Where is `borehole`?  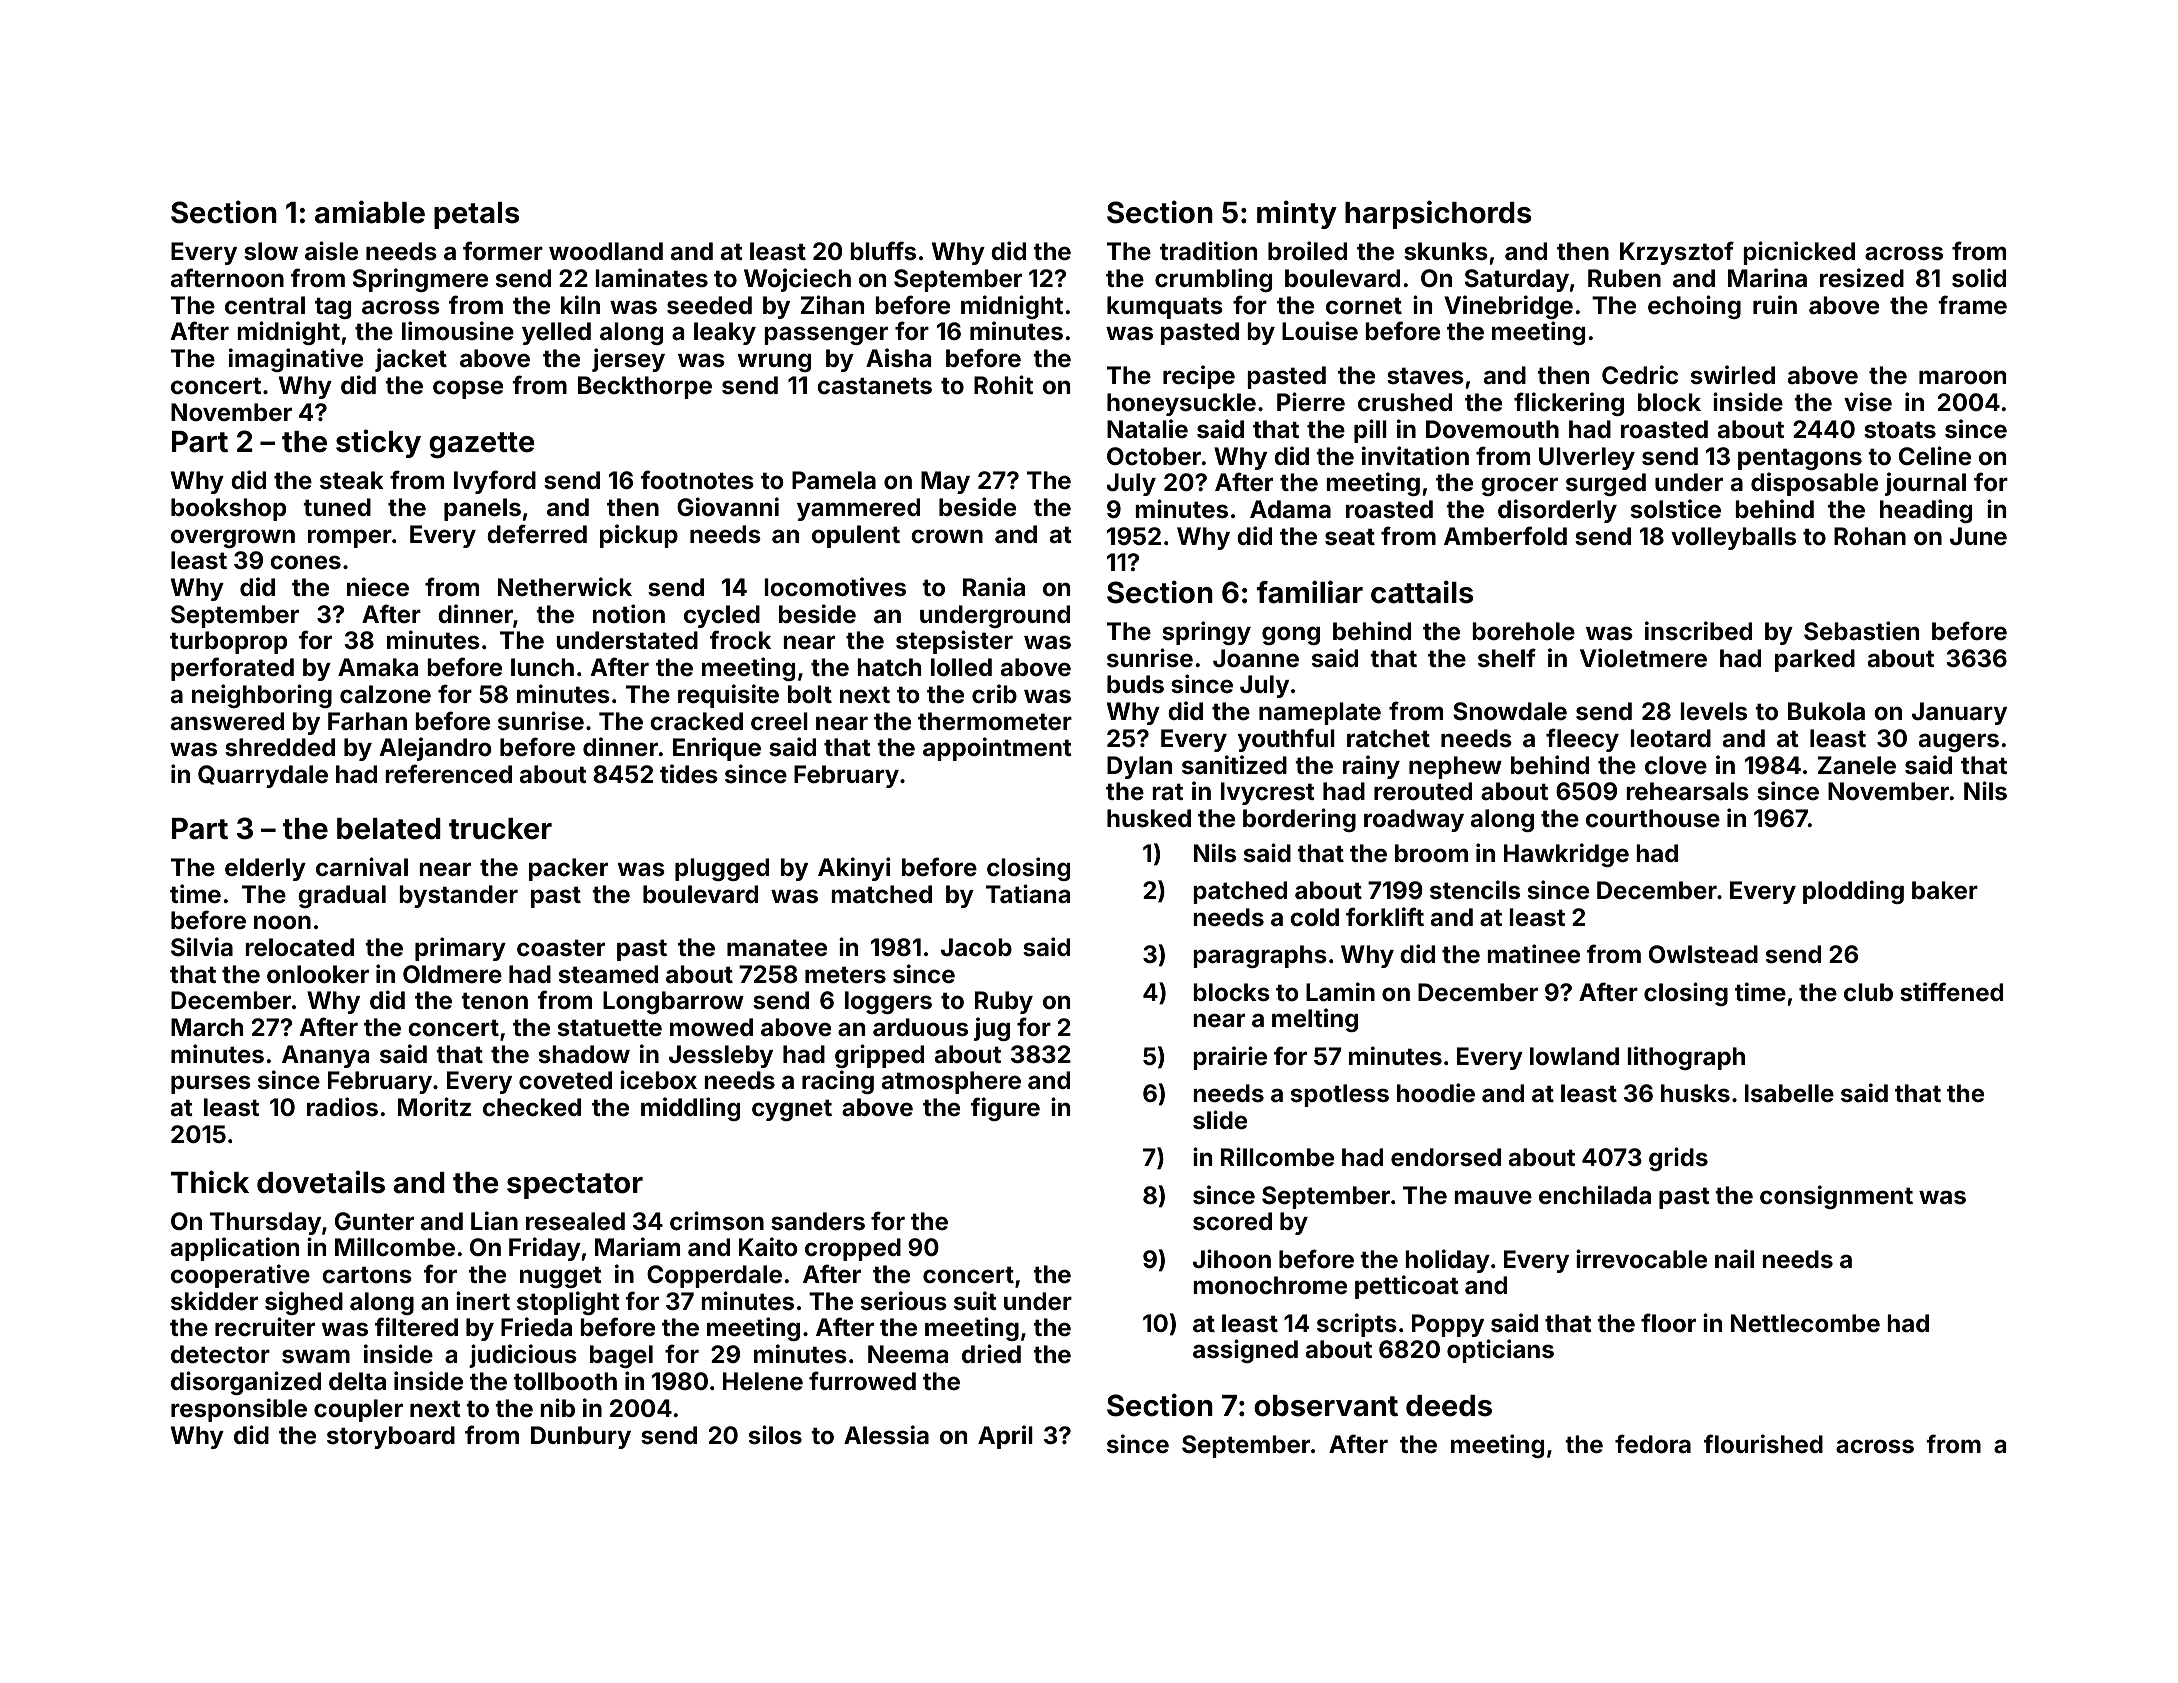 borehole is located at coordinates (1523, 631).
